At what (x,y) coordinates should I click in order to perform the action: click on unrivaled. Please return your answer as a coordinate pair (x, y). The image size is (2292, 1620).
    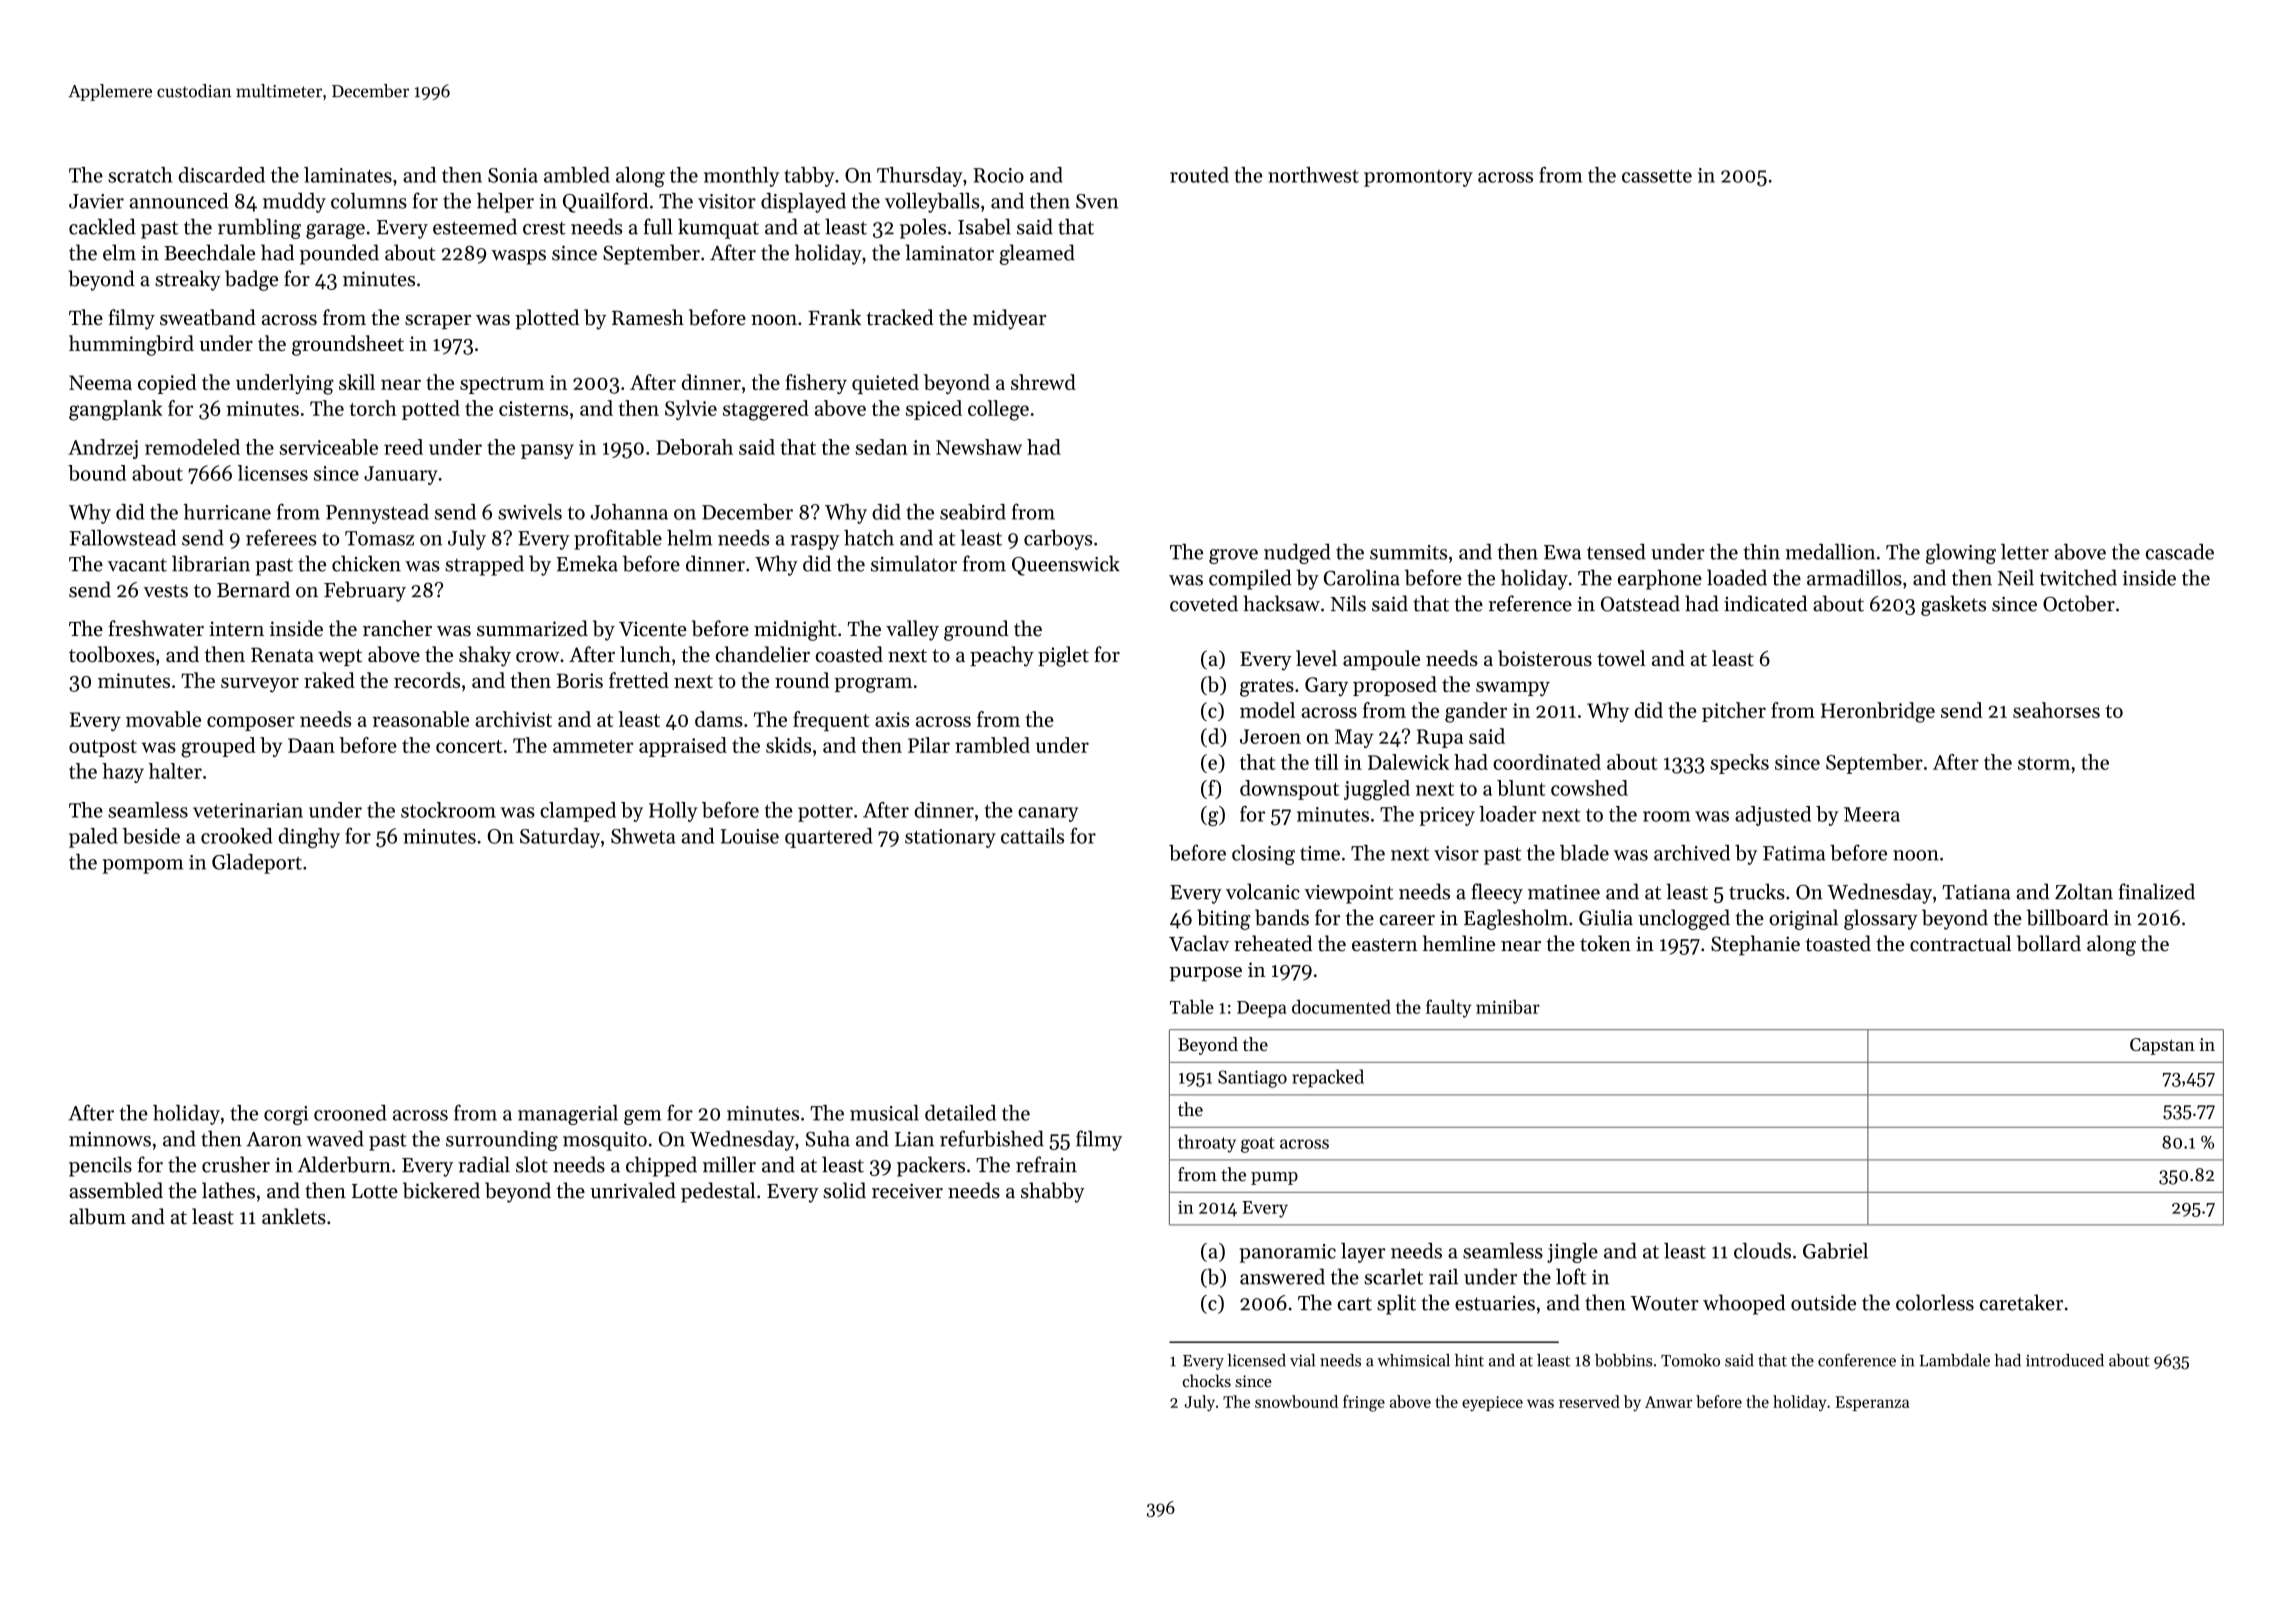
    Looking at the image, I should click on (633, 1190).
